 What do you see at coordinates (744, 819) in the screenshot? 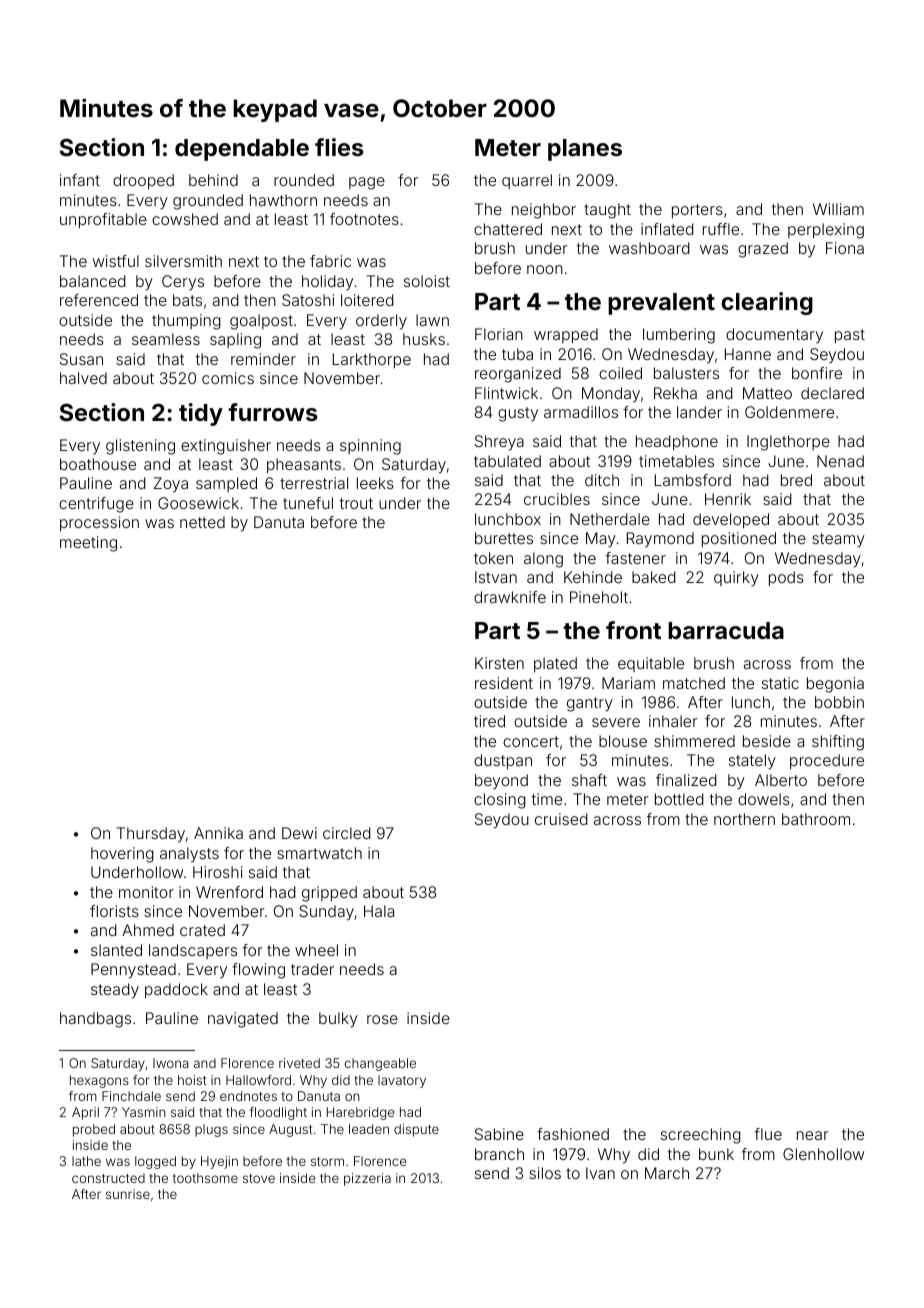
I see `northern` at bounding box center [744, 819].
